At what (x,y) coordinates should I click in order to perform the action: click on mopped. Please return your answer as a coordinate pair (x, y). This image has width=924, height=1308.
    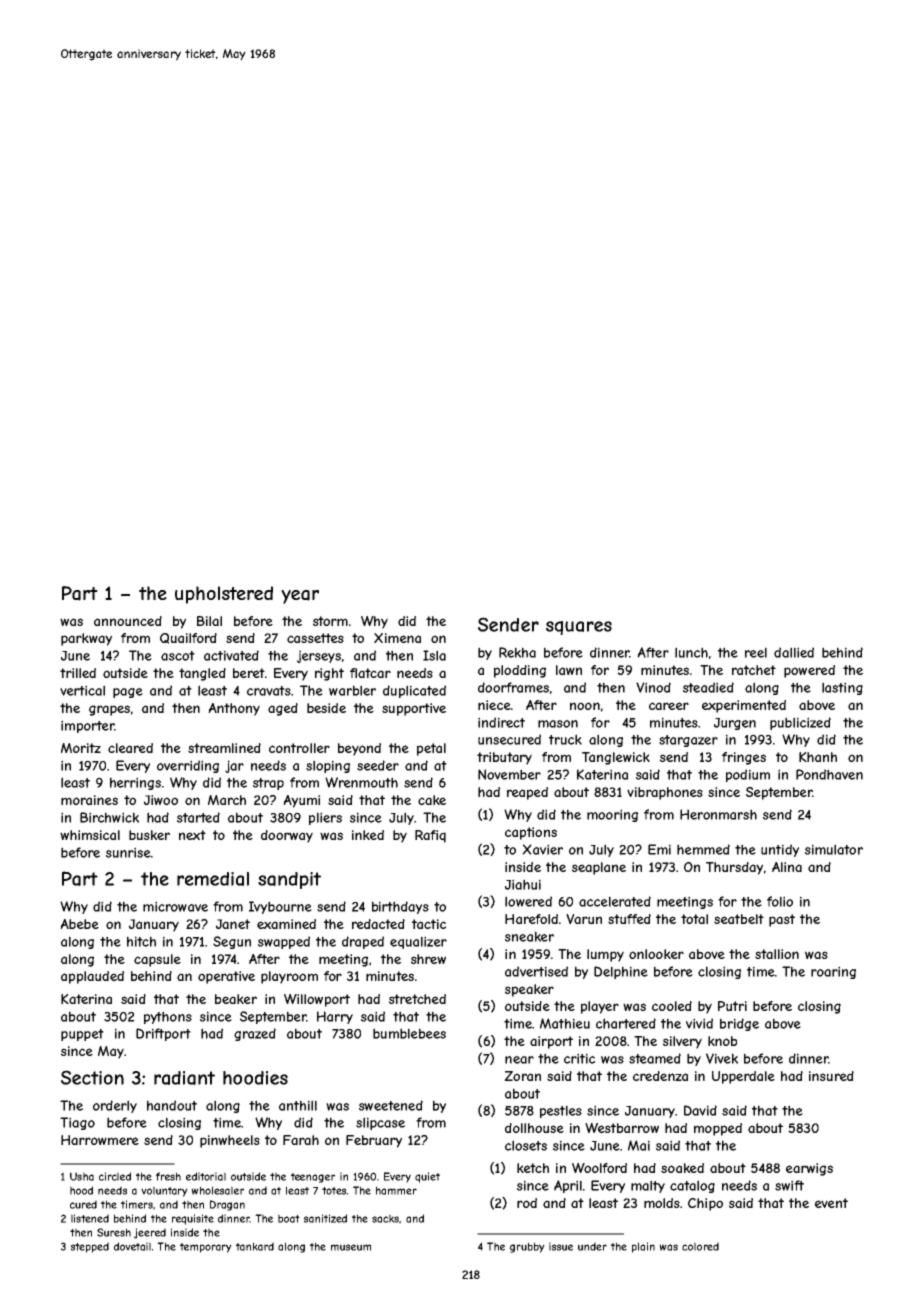
    Looking at the image, I should click on (718, 1129).
